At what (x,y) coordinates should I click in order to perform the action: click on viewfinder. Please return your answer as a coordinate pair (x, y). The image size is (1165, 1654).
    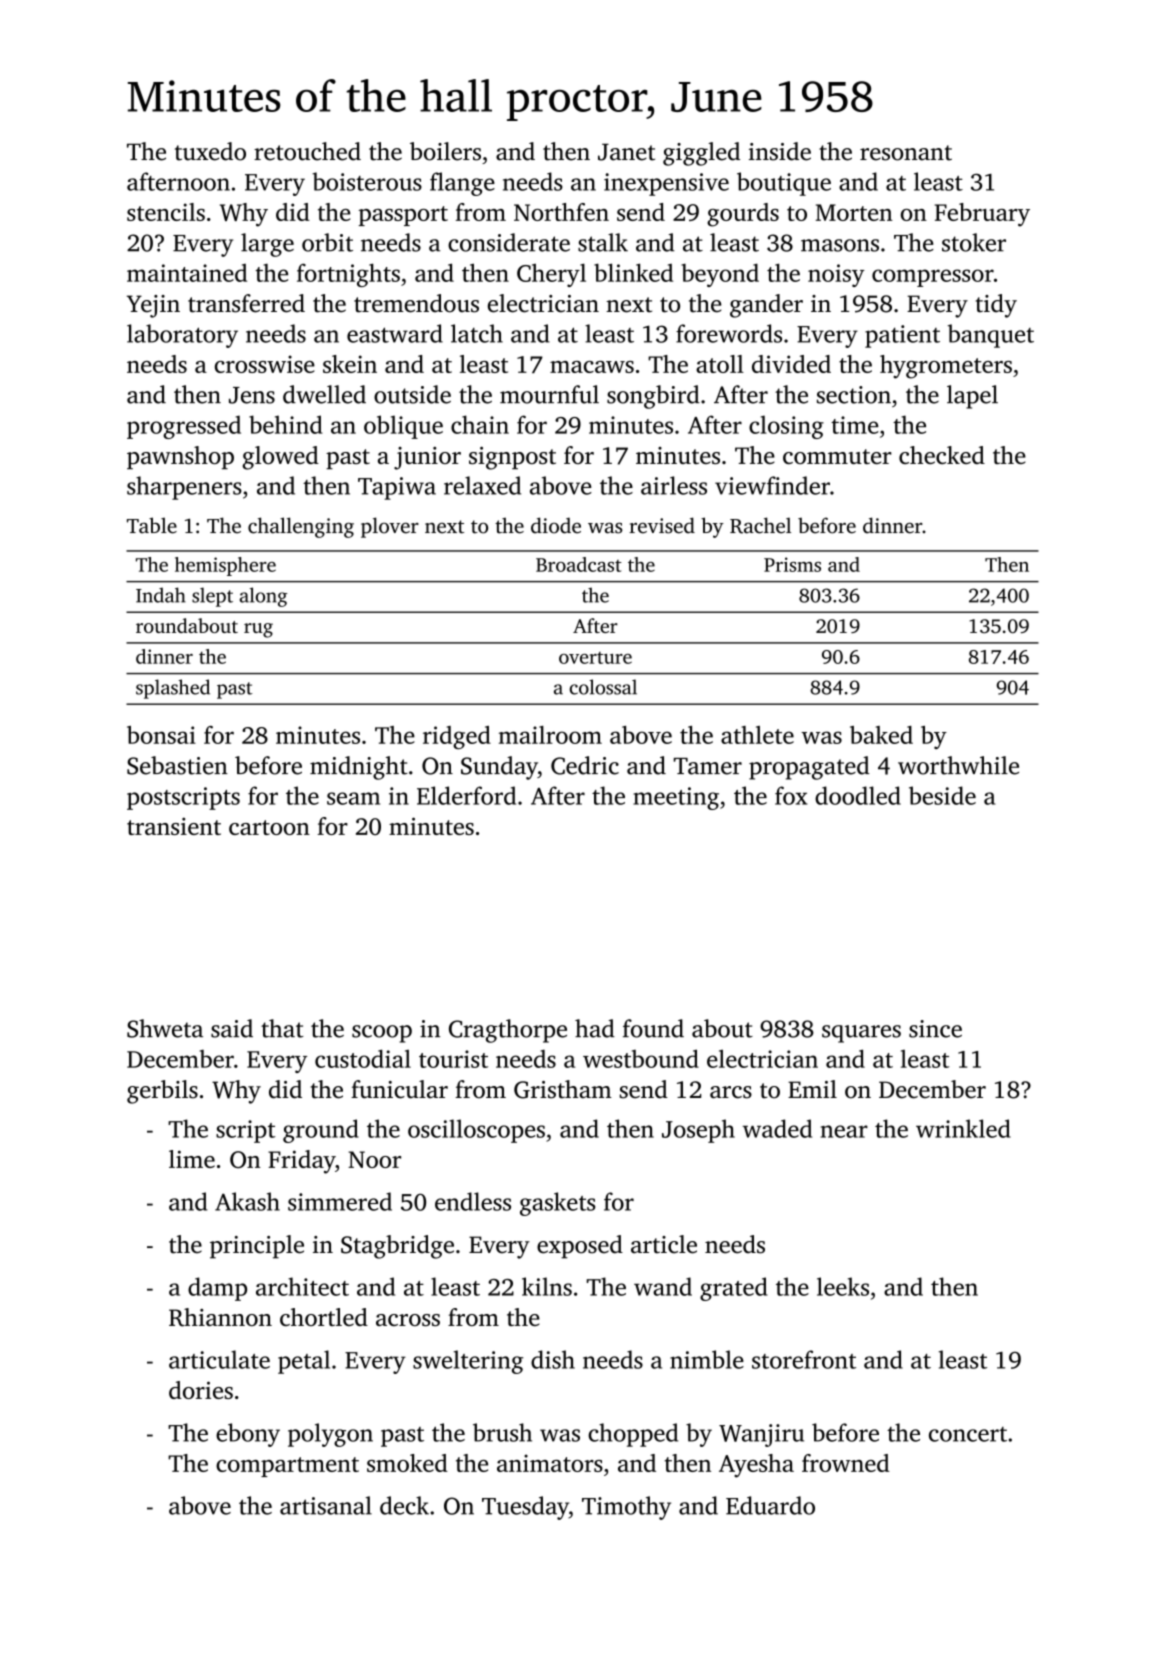
    Looking at the image, I should click on (772, 485).
